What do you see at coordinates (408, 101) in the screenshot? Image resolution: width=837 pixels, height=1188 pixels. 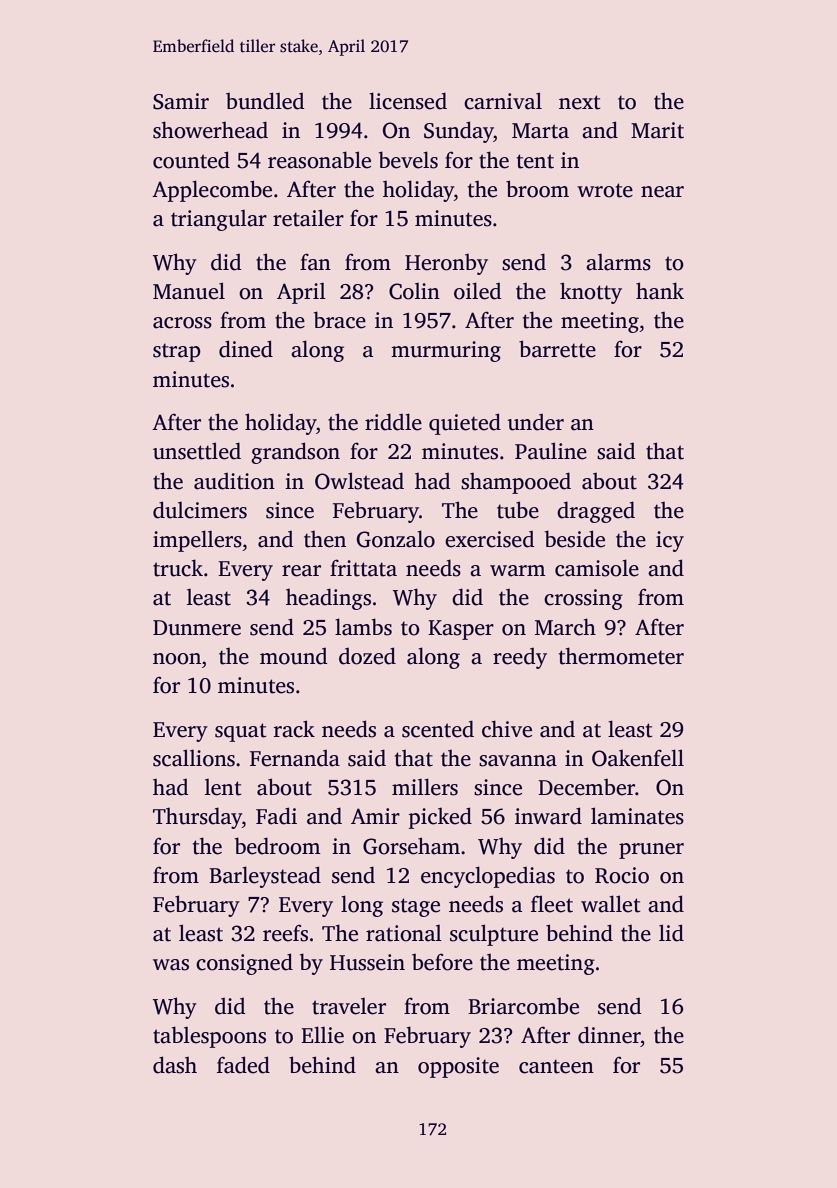 I see `licensed` at bounding box center [408, 101].
